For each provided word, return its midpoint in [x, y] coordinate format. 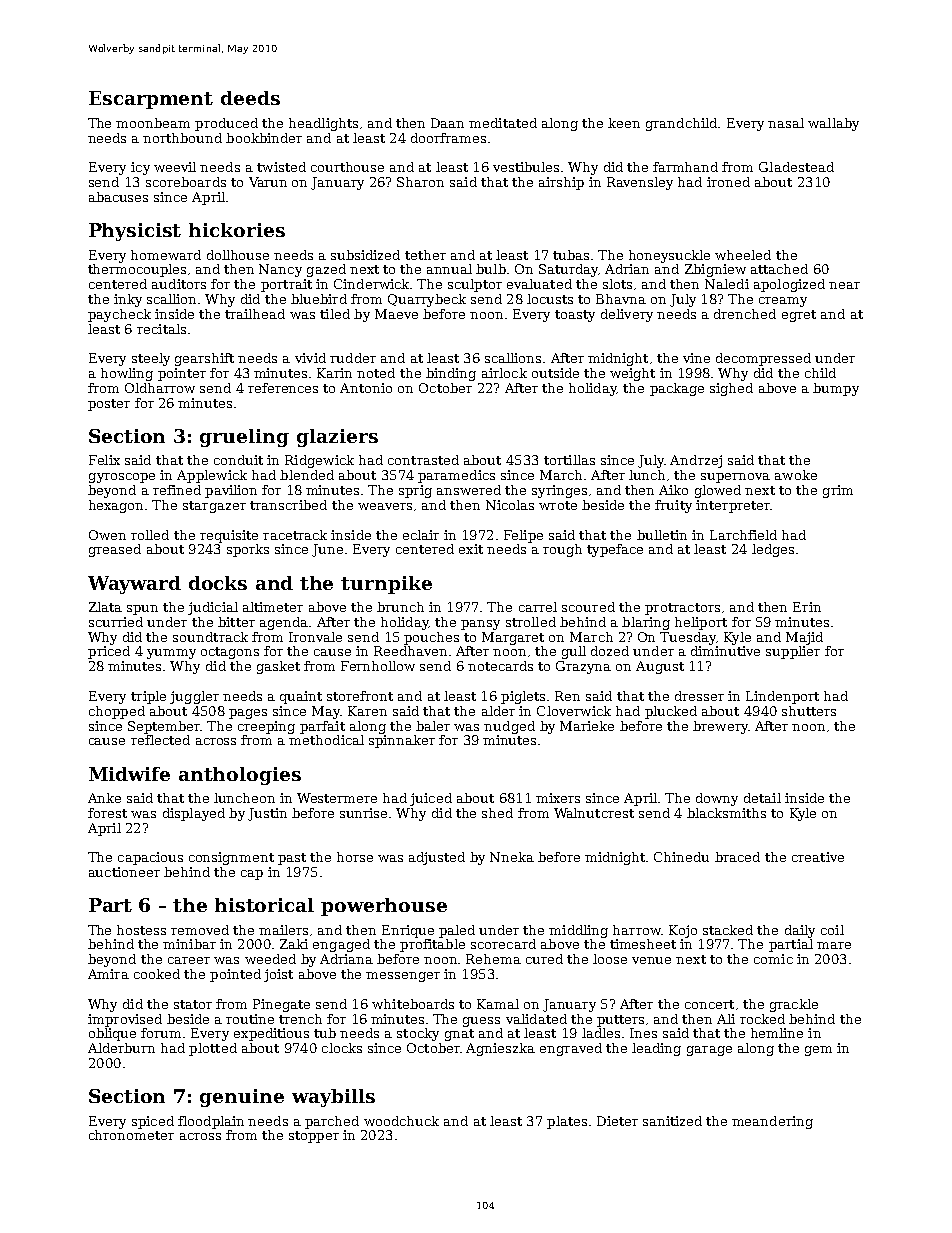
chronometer [131, 1135]
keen [624, 123]
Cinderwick [371, 284]
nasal [786, 123]
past [292, 859]
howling [127, 374]
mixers [558, 798]
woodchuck [401, 1121]
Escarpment [151, 100]
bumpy [836, 389]
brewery [720, 727]
